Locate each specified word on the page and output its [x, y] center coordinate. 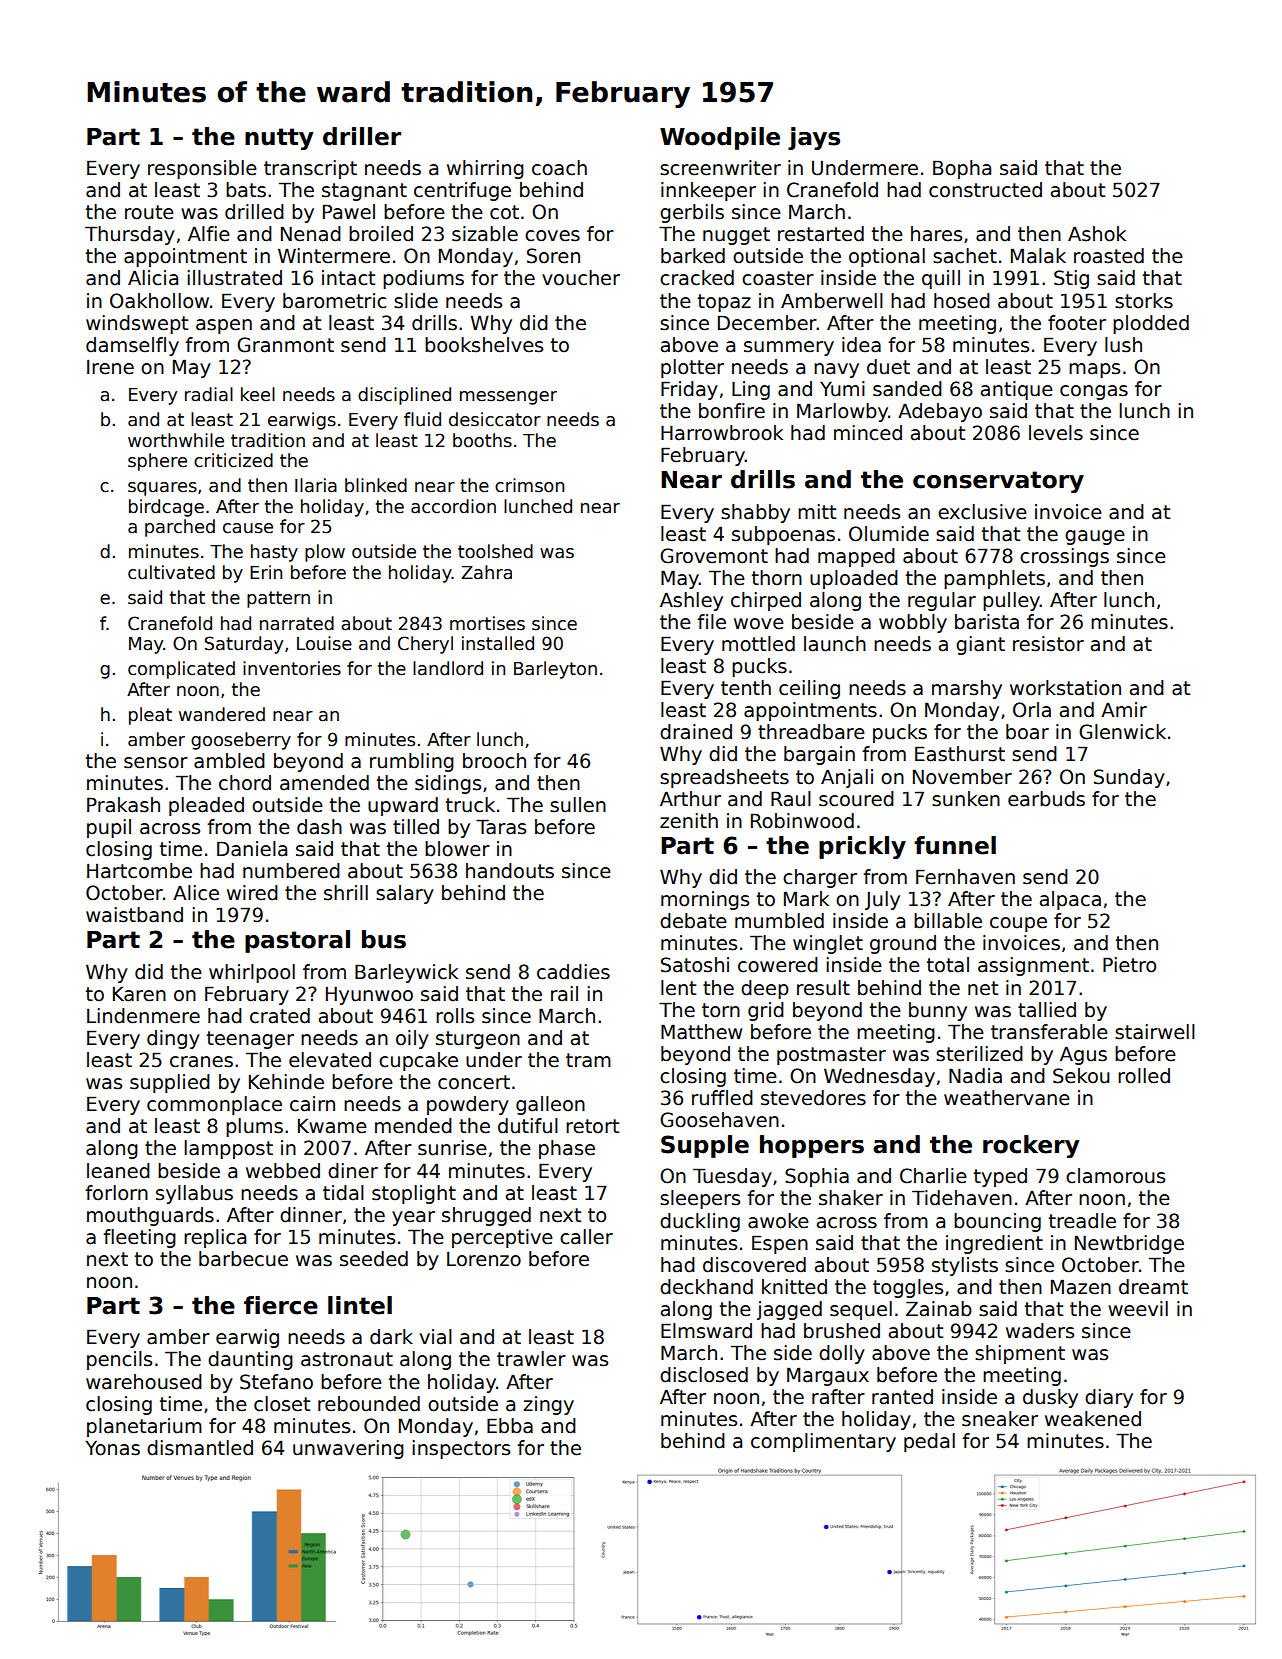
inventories [292, 668]
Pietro [1129, 965]
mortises [487, 623]
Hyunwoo [369, 995]
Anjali [847, 778]
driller [362, 136]
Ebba [510, 1426]
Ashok [1097, 234]
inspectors [461, 1449]
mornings [705, 900]
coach [559, 168]
